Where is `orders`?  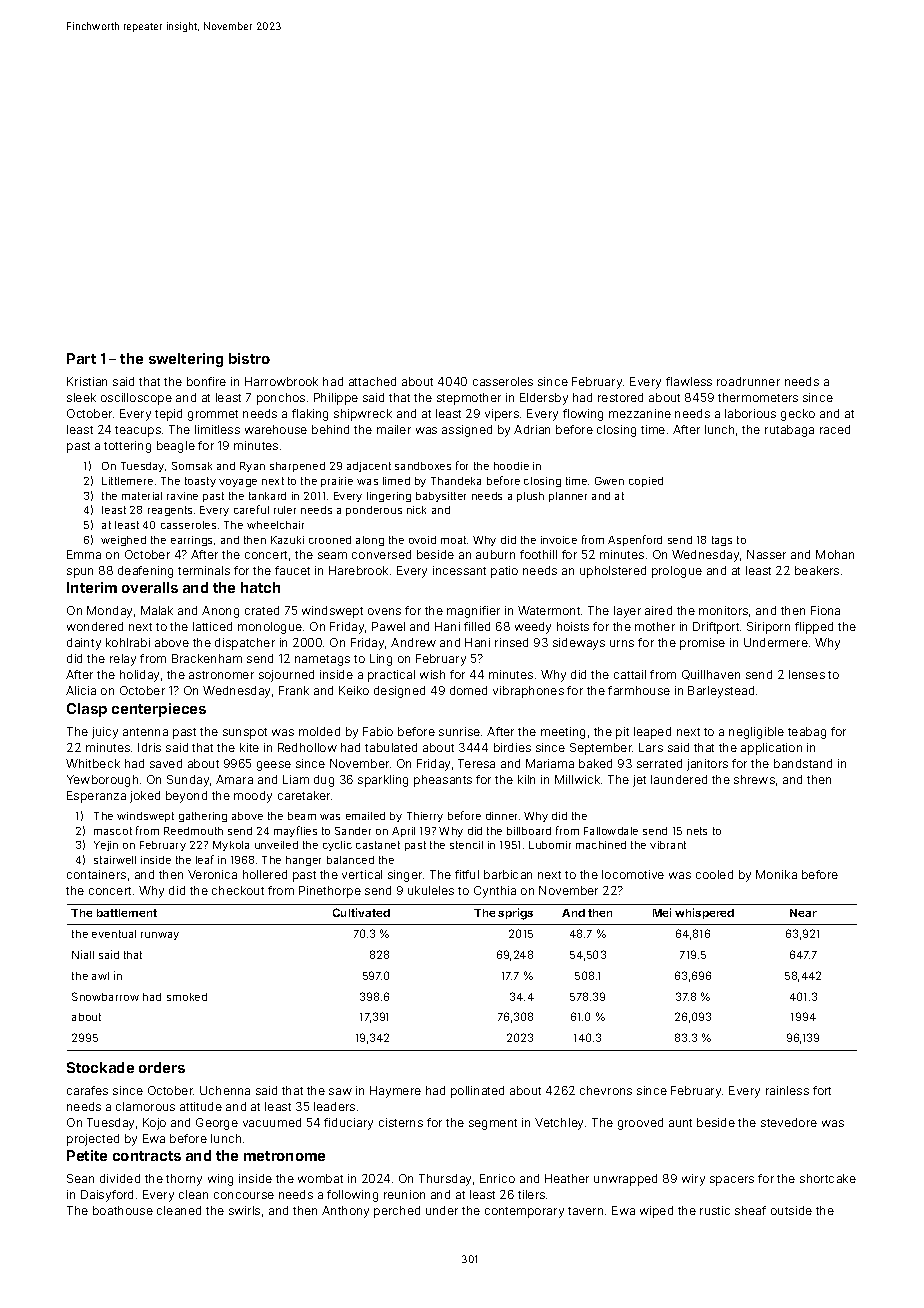 orders is located at coordinates (162, 1067).
